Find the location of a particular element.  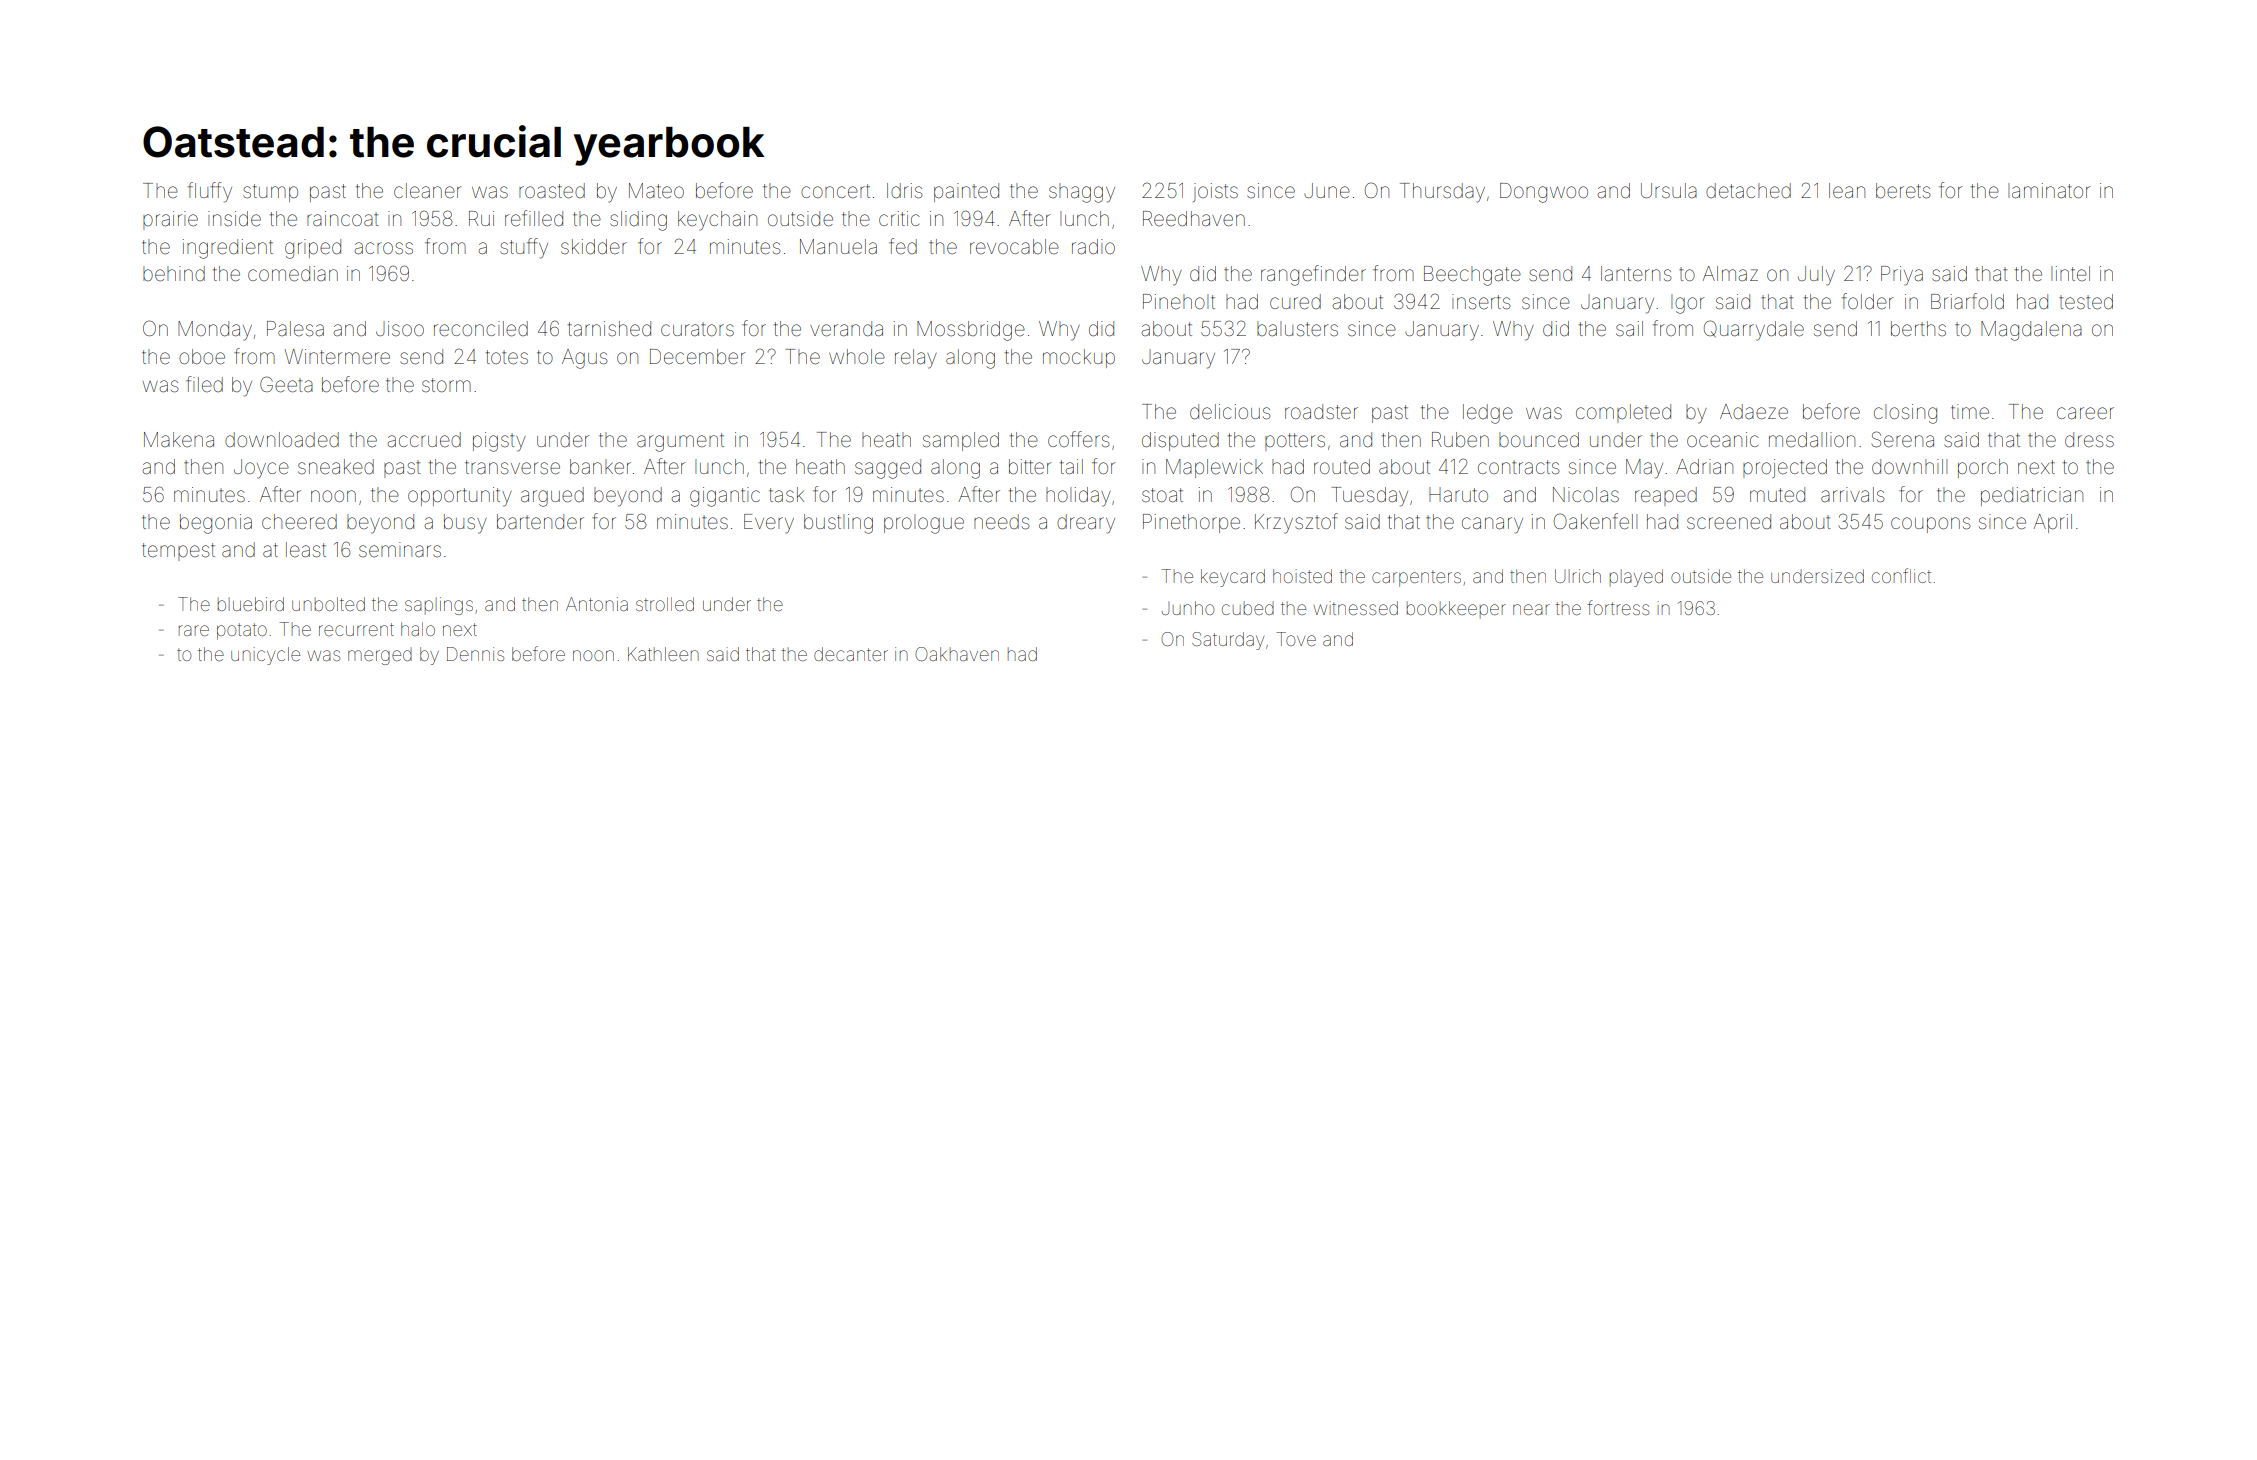

seminars is located at coordinates (400, 549).
